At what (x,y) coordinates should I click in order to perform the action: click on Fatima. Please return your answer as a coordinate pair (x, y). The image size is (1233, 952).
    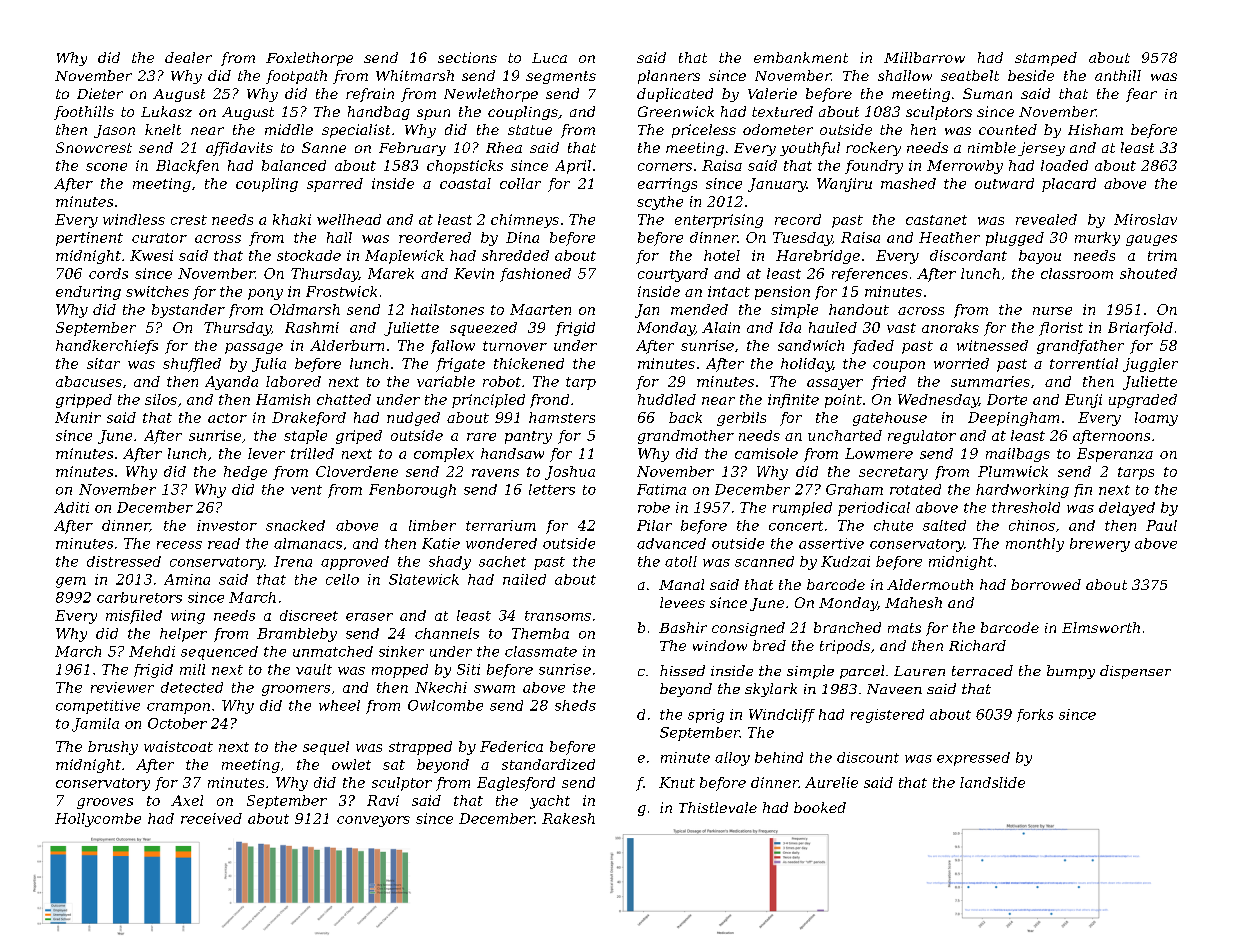
    Looking at the image, I should click on (661, 489).
